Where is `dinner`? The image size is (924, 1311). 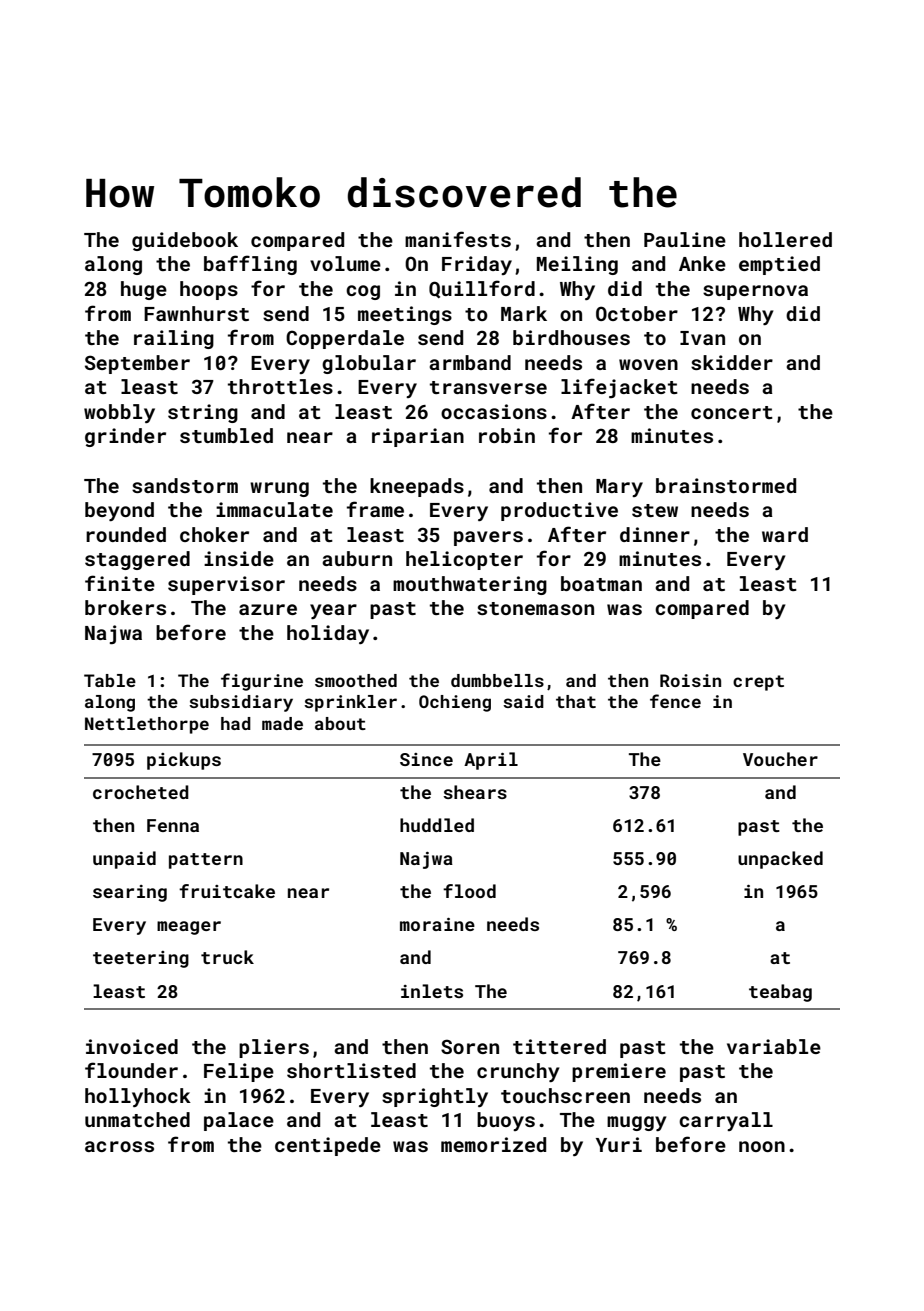 dinner is located at coordinates (655, 534).
